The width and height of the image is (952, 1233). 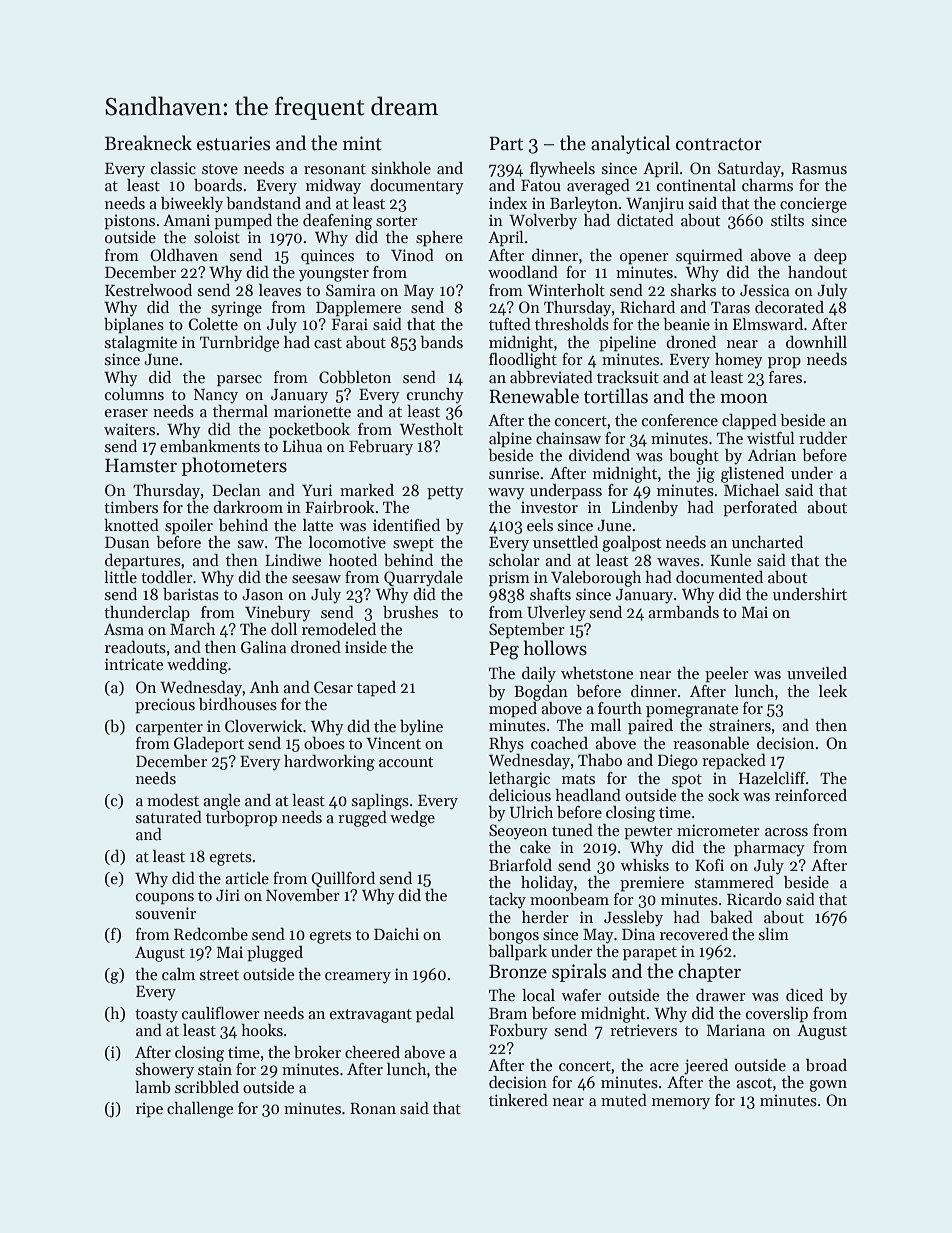 What do you see at coordinates (754, 899) in the image?
I see `Ricardo` at bounding box center [754, 899].
